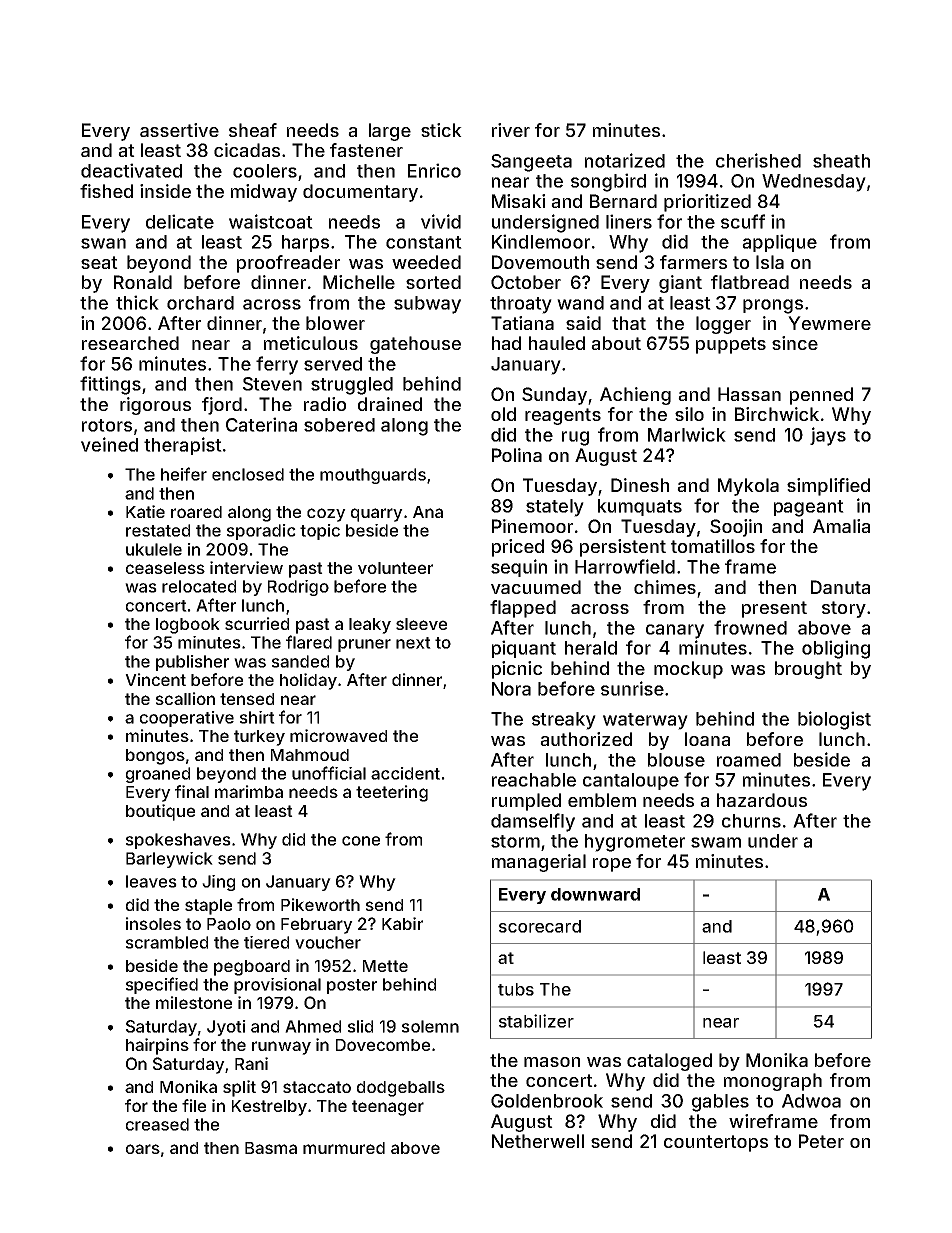 The image size is (952, 1233). What do you see at coordinates (828, 487) in the screenshot?
I see `simplified` at bounding box center [828, 487].
